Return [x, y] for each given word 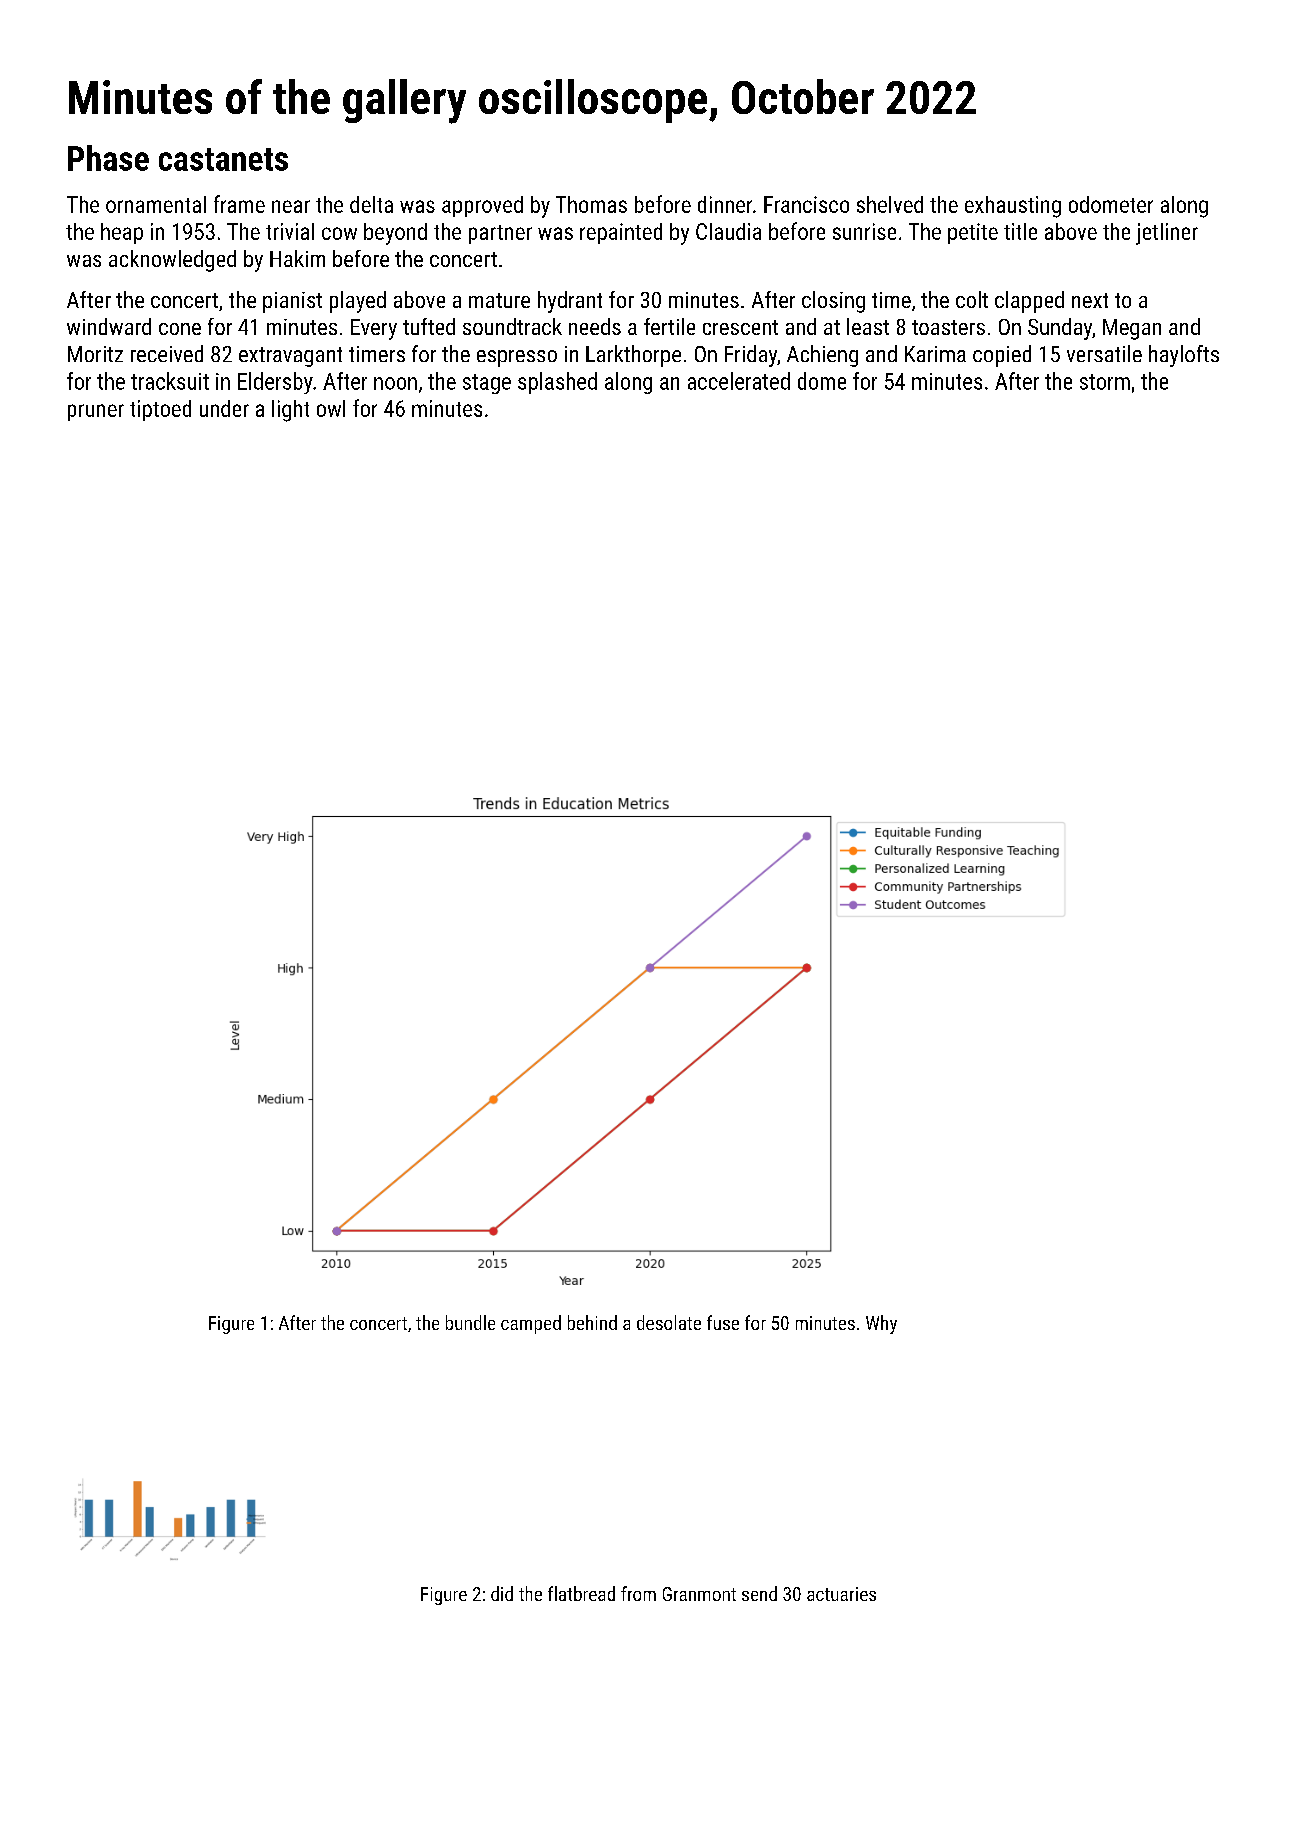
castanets [223, 159]
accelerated [739, 381]
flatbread [581, 1593]
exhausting [1013, 207]
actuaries [841, 1594]
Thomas [591, 204]
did [502, 1593]
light [290, 411]
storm [1105, 382]
